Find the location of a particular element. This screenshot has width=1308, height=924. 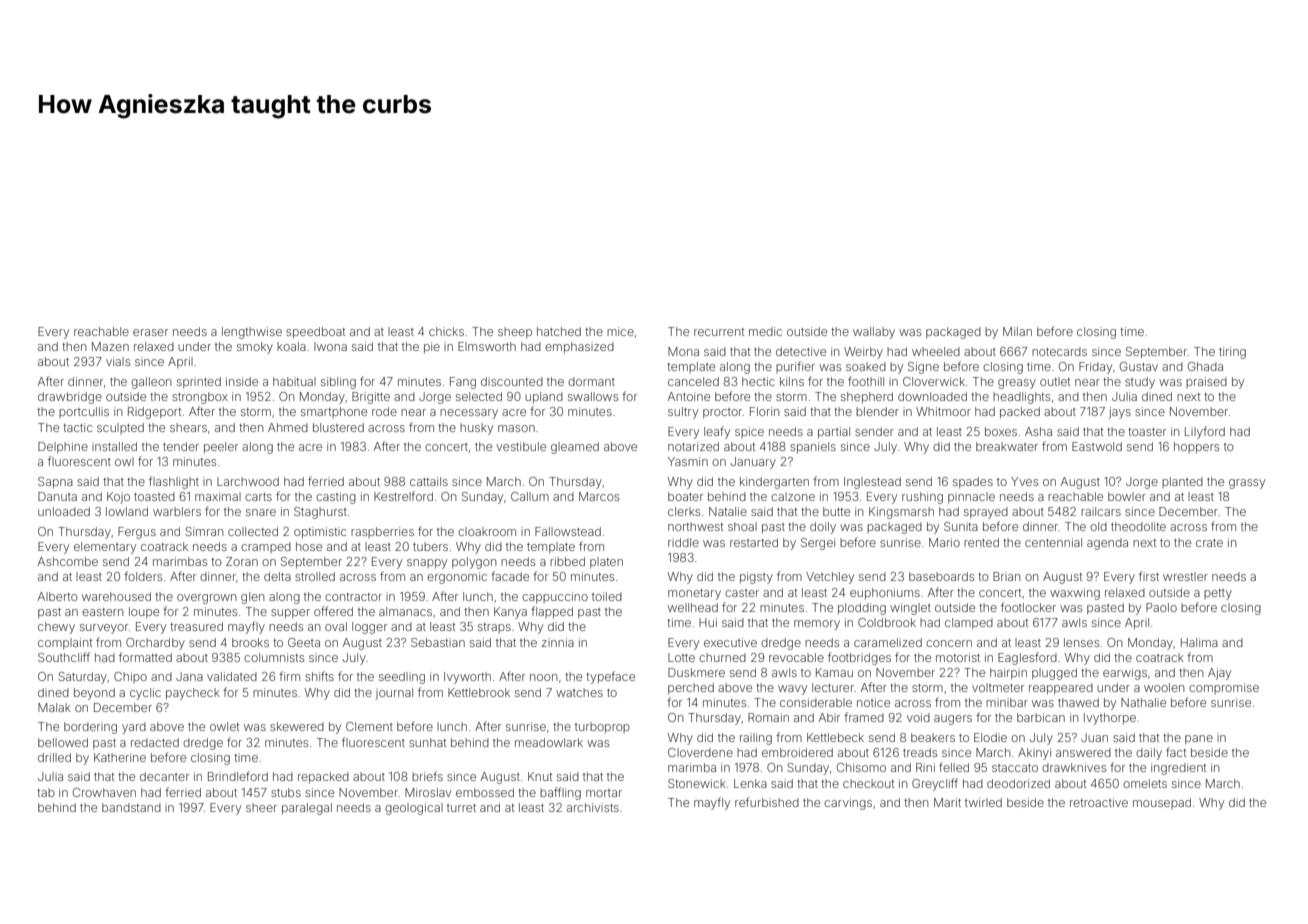

smoky is located at coordinates (255, 348).
